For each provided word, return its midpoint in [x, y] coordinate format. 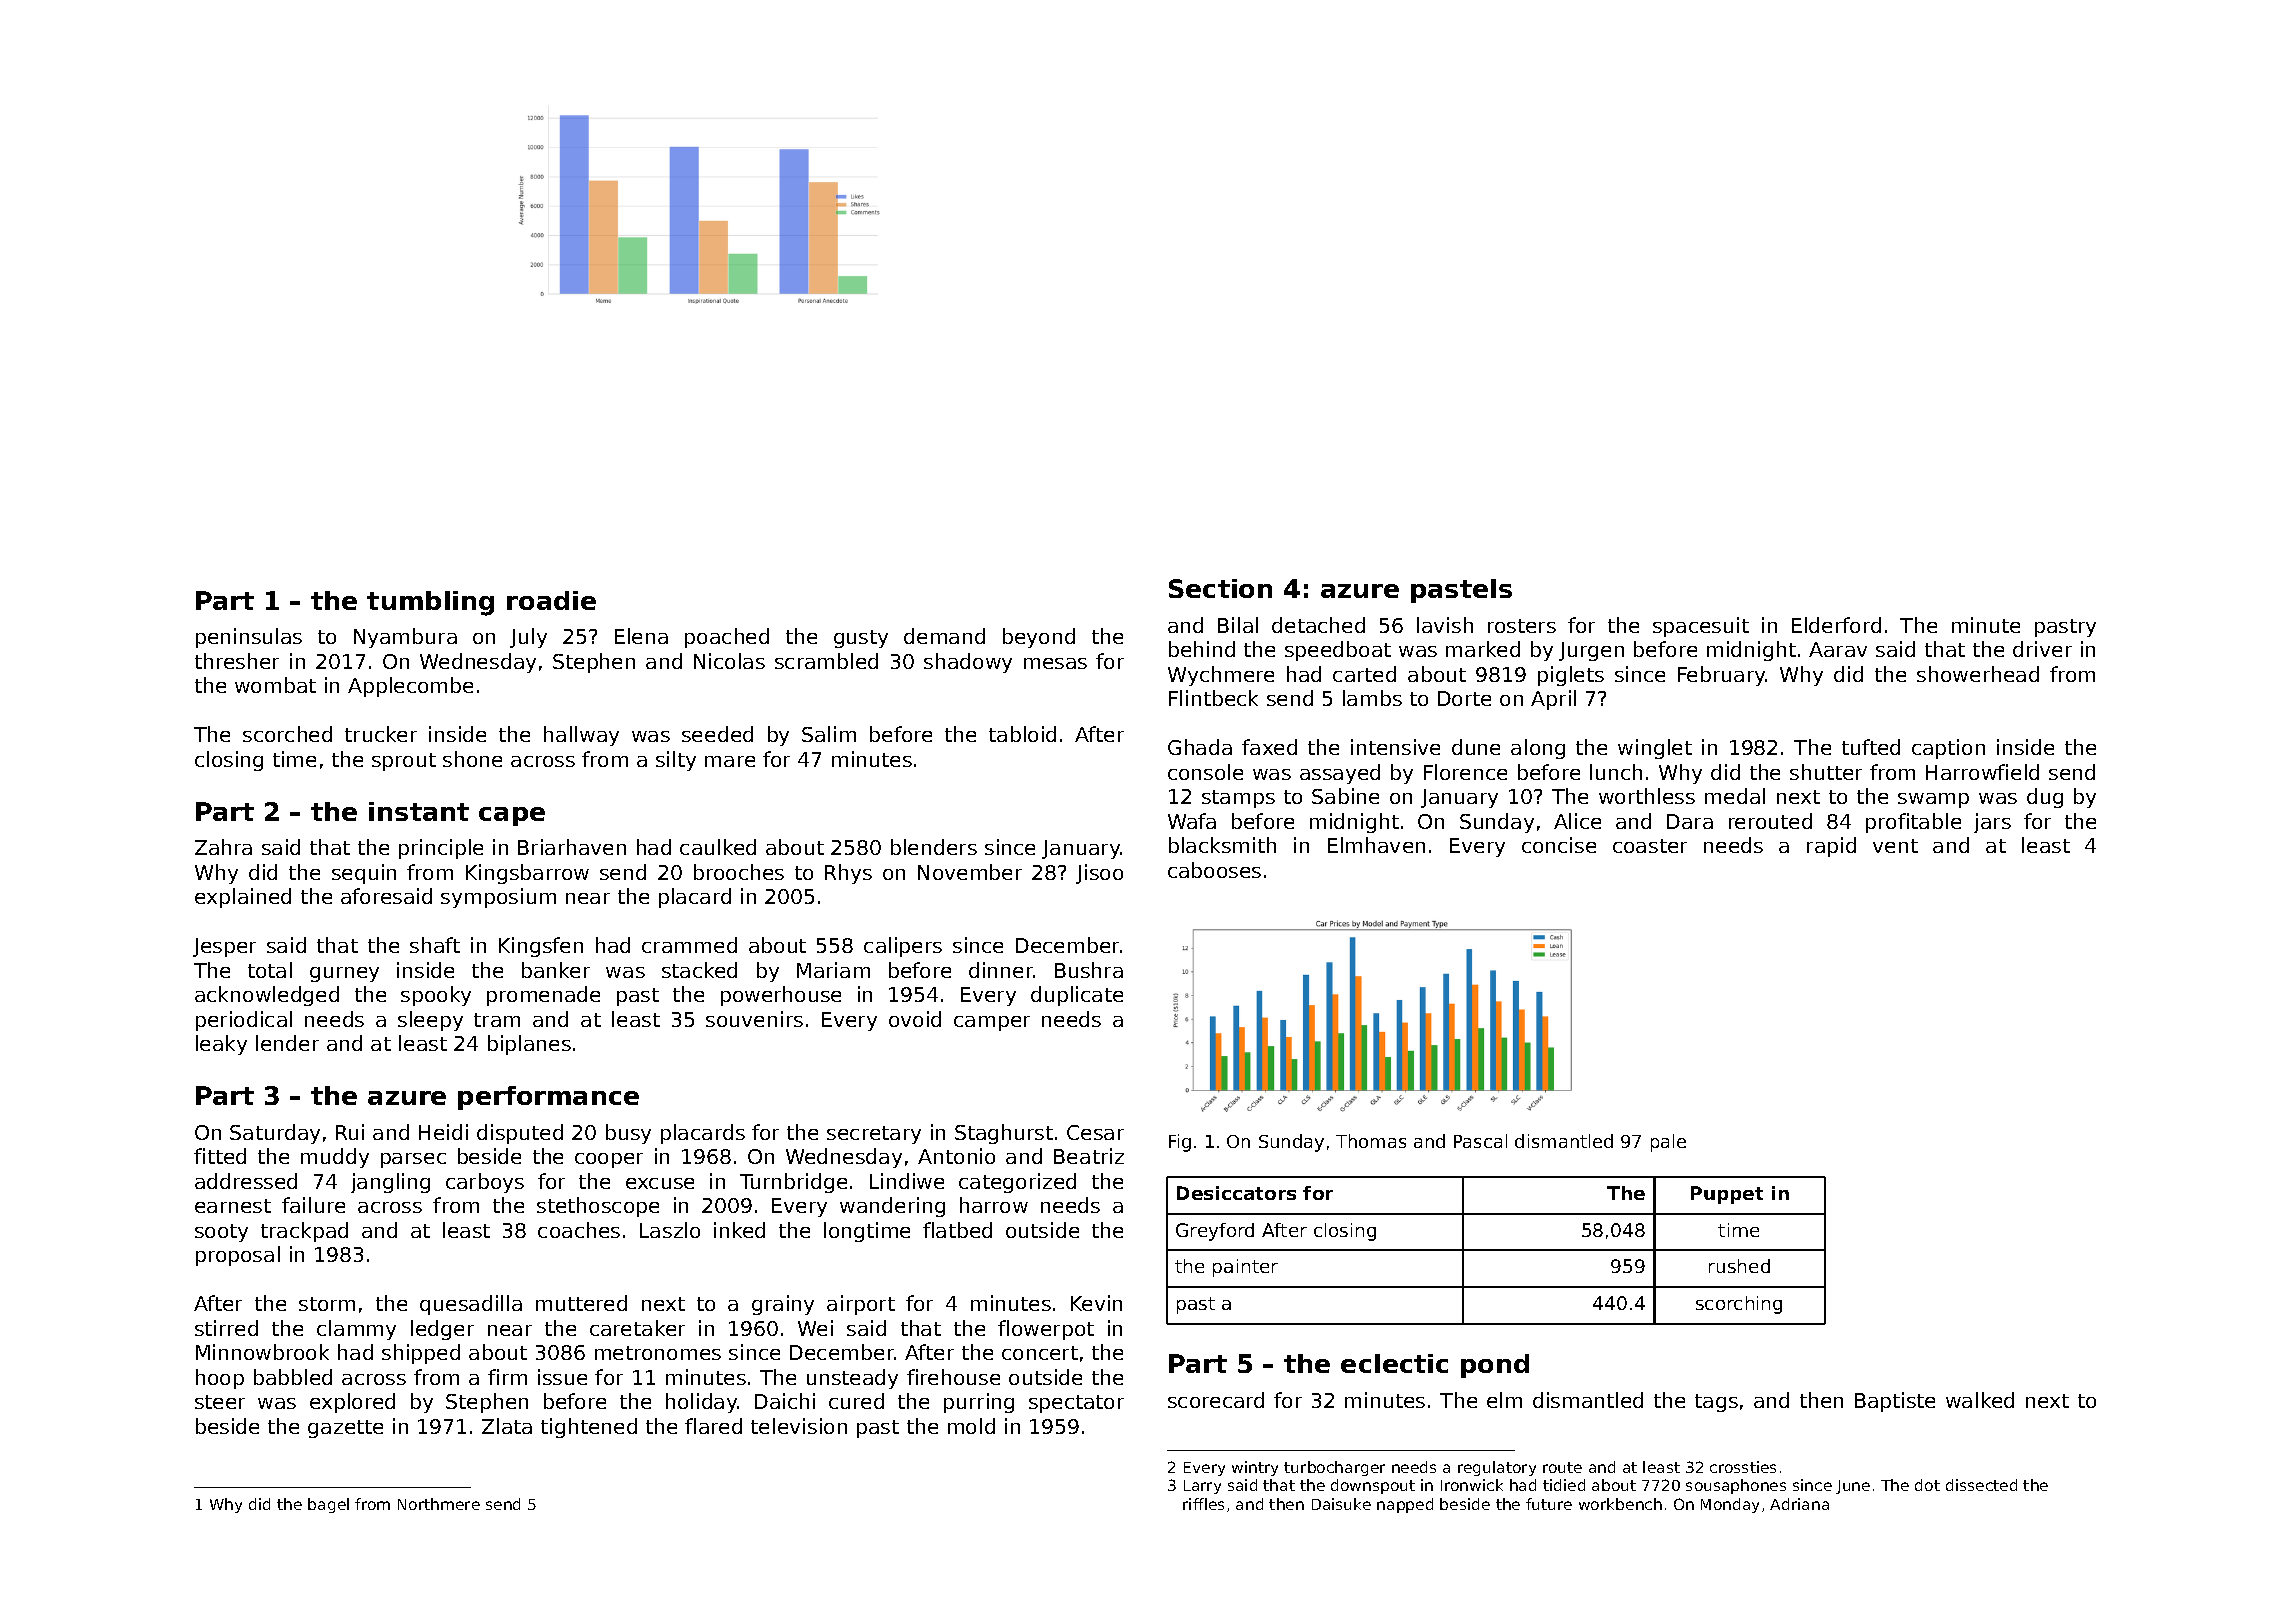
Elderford [1836, 625]
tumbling [430, 603]
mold [971, 1426]
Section [1220, 588]
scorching [1739, 1305]
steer [220, 1402]
